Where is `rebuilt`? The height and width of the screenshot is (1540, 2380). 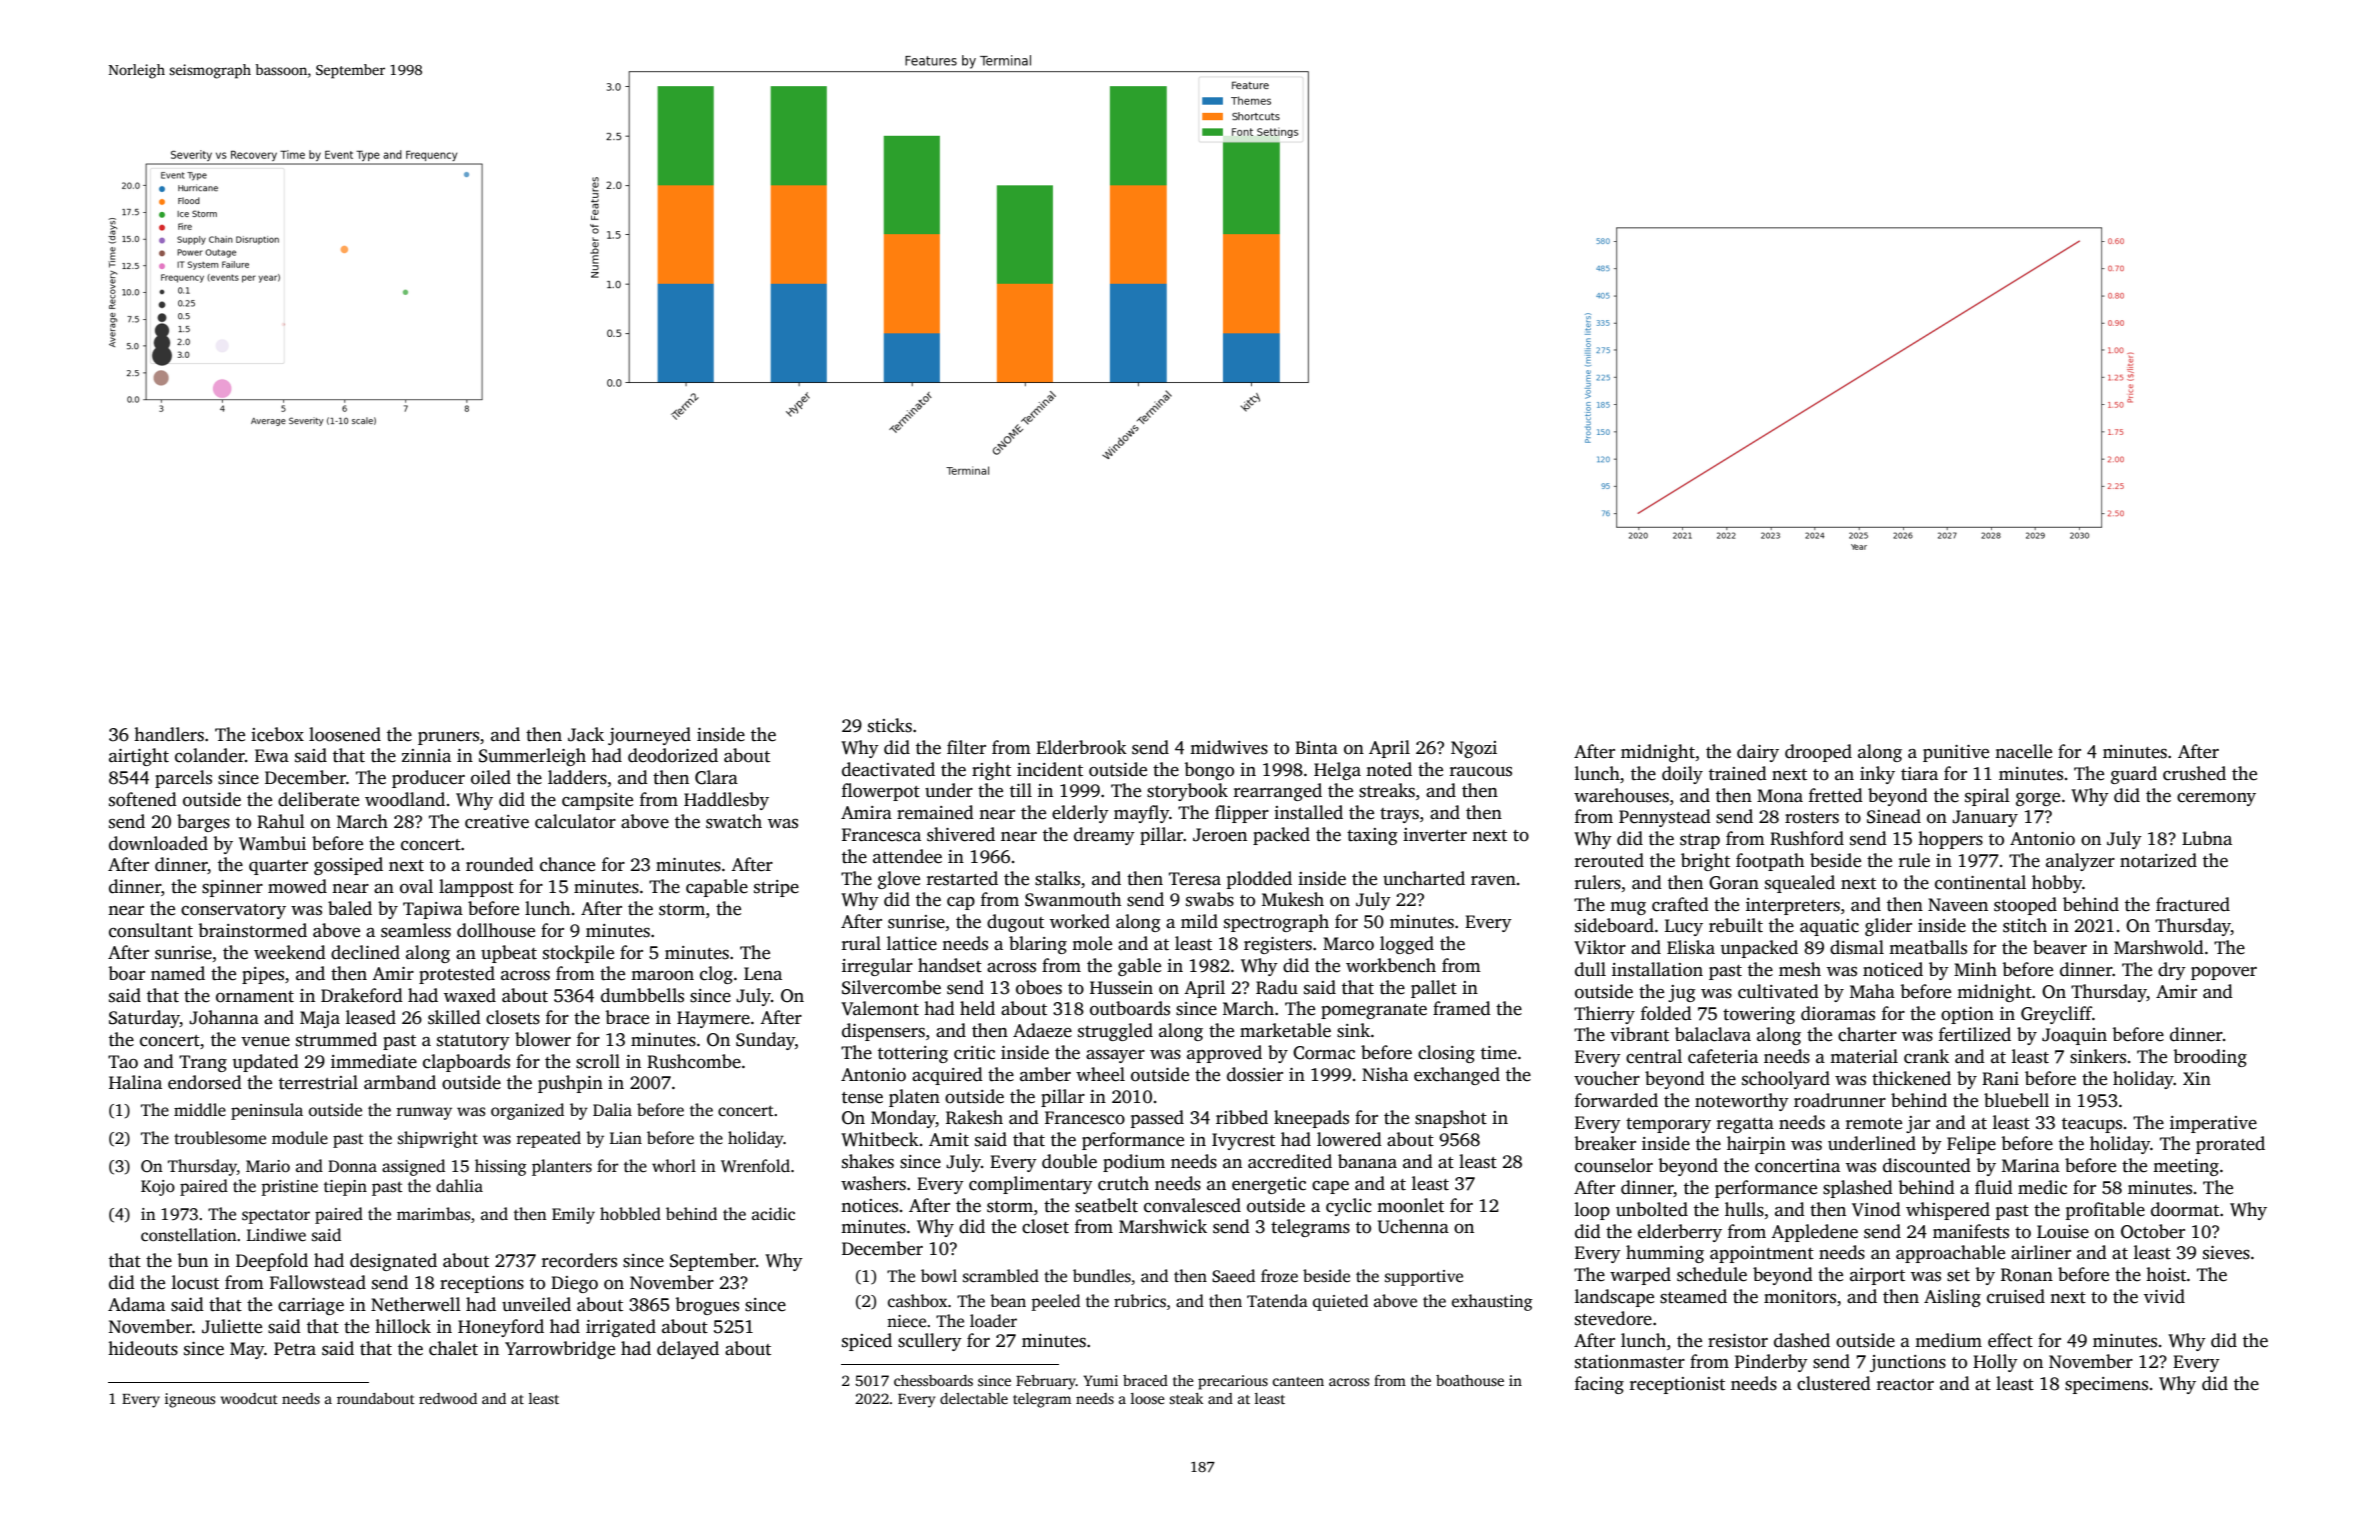 rebuilt is located at coordinates (1736, 925).
